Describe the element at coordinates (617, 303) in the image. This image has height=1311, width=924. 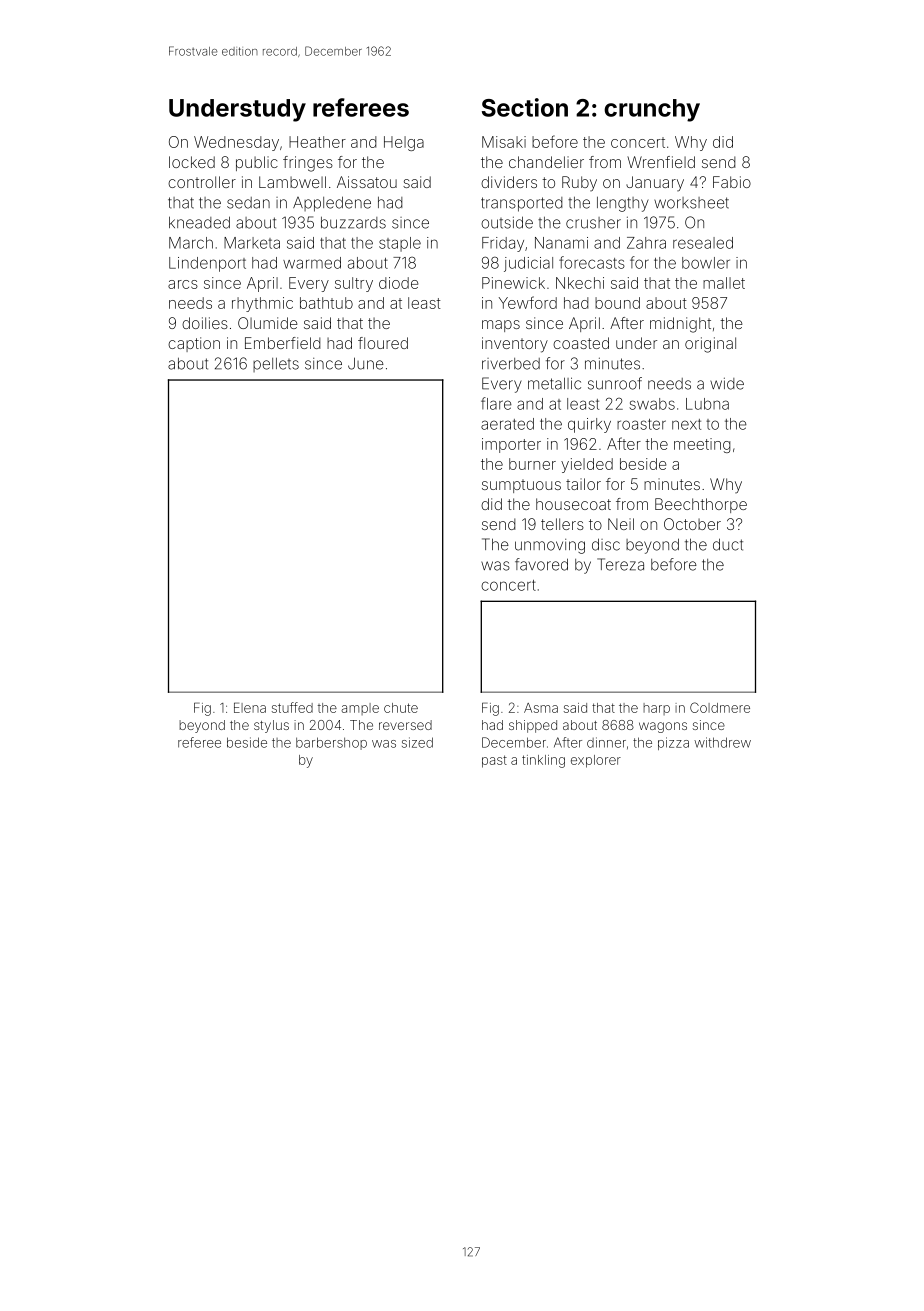
I see `bound` at that location.
